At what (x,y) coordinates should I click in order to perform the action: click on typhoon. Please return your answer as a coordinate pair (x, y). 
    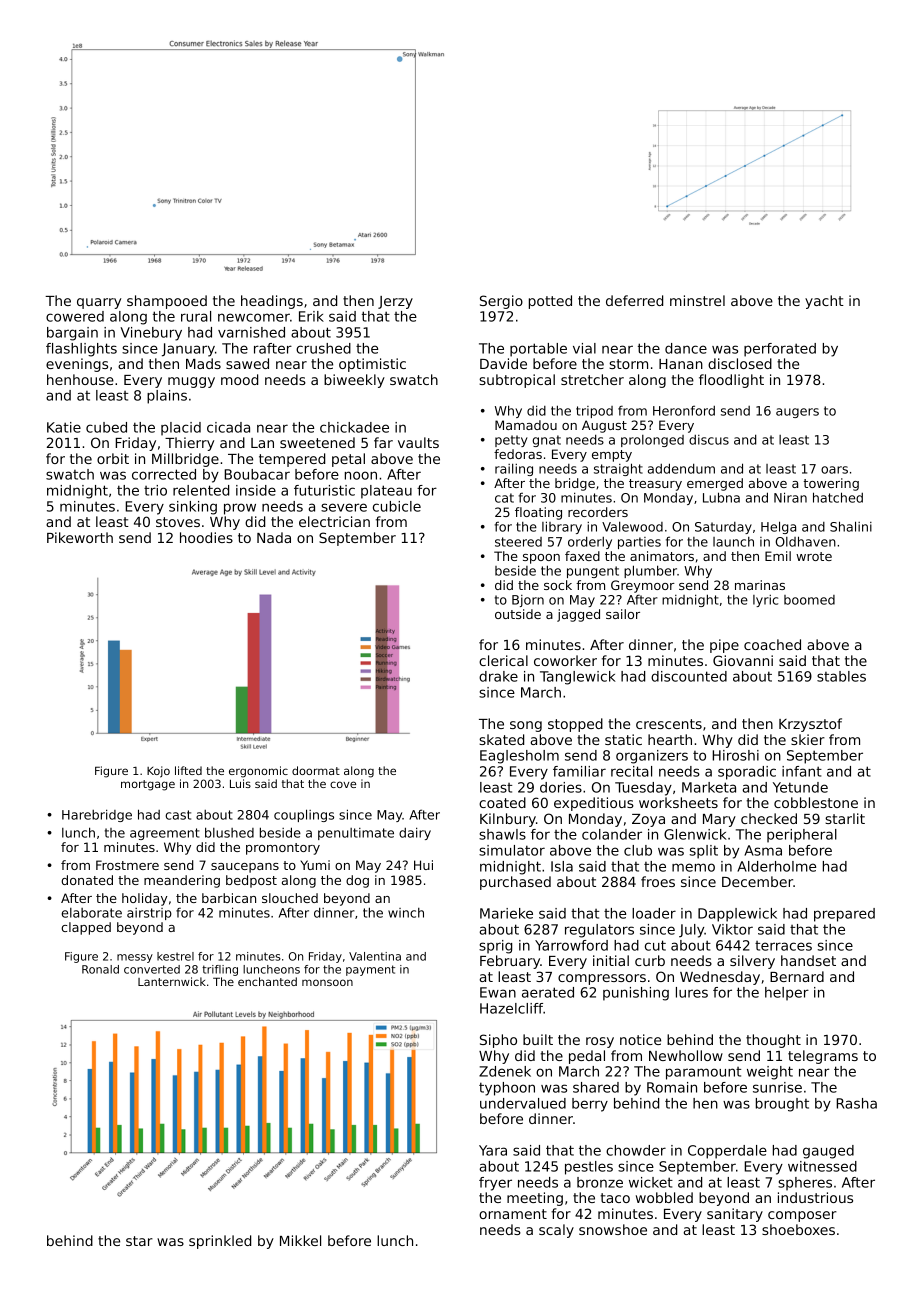
    Looking at the image, I should click on (507, 1089).
